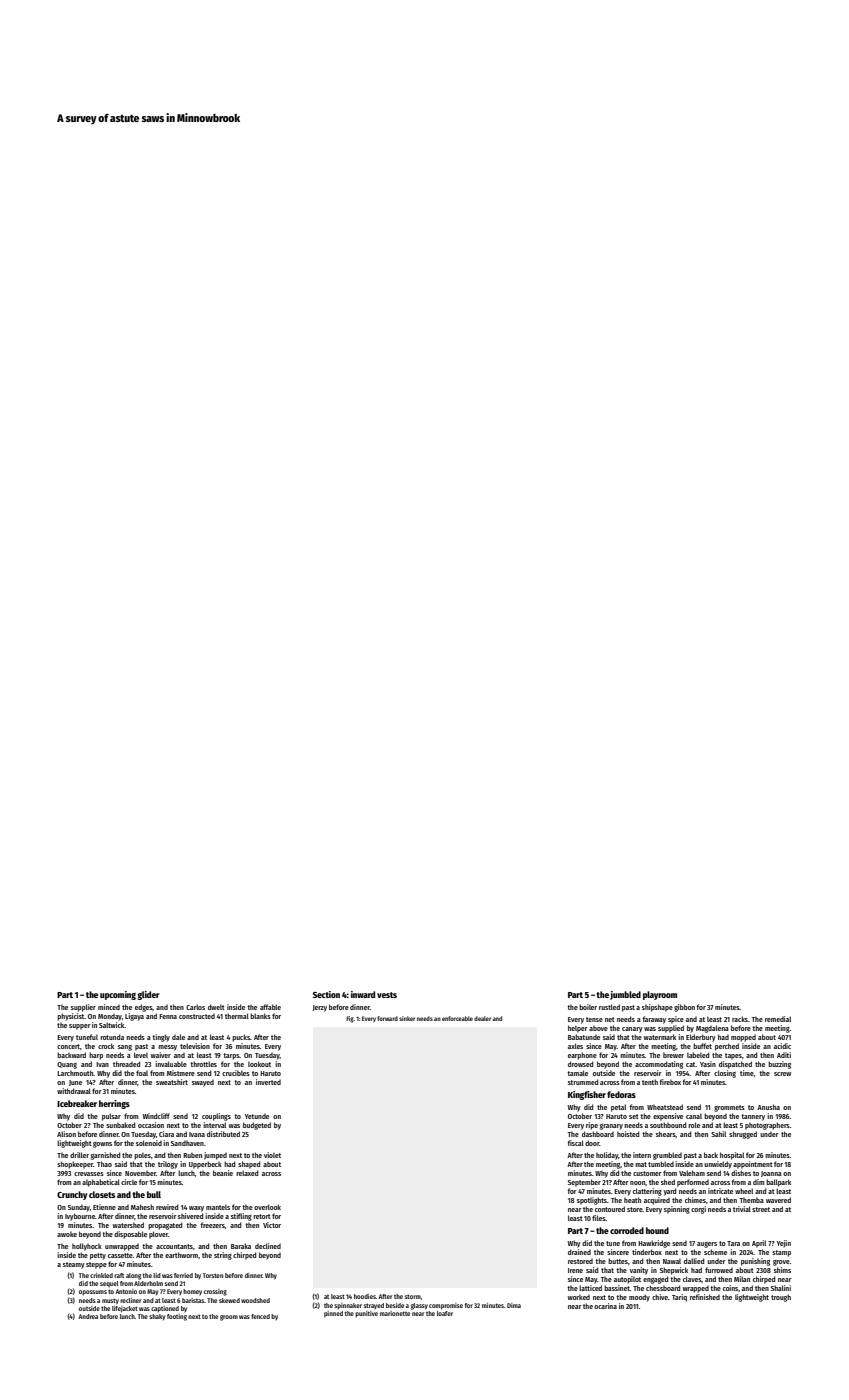 The height and width of the screenshot is (1400, 849). I want to click on boiler, so click(588, 1007).
